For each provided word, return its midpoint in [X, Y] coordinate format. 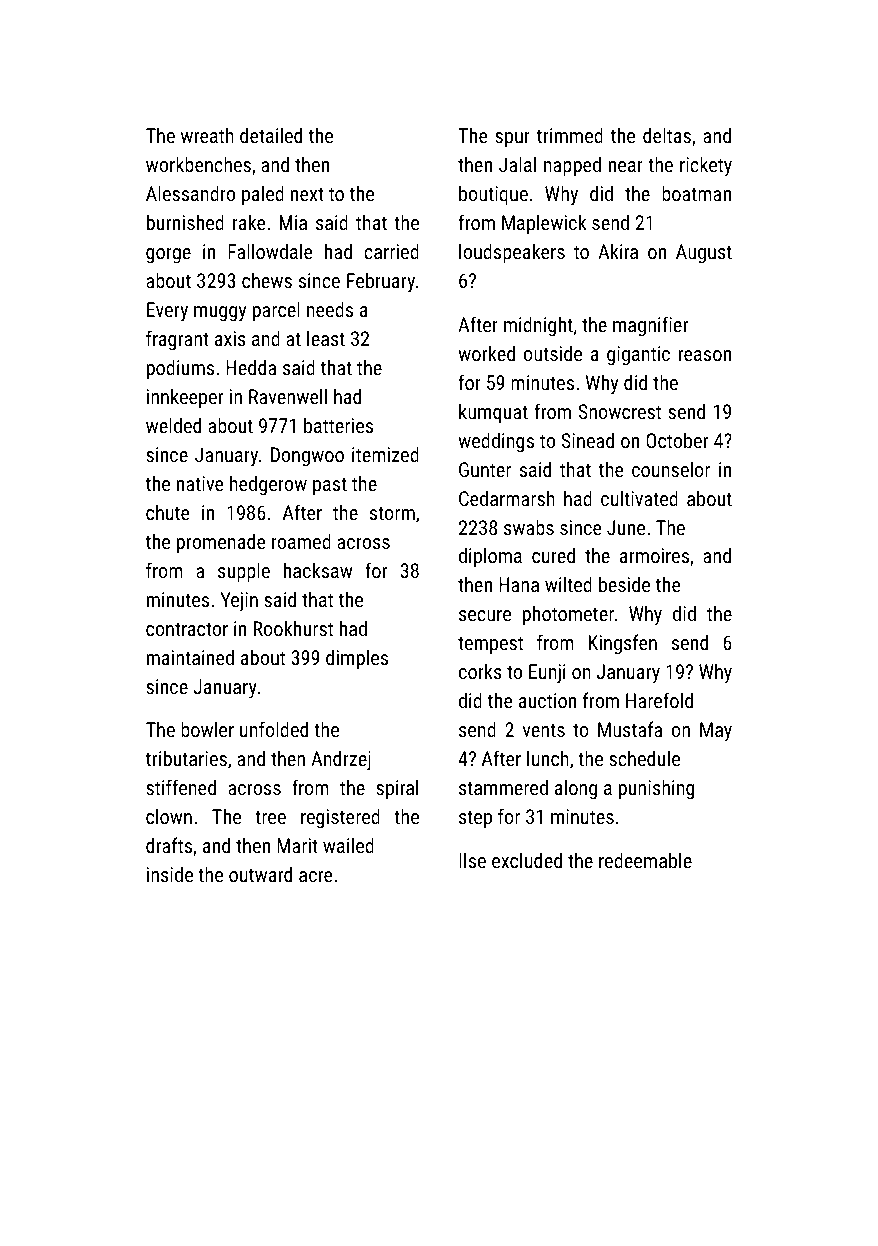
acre [316, 876]
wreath [207, 135]
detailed [271, 135]
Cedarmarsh [507, 498]
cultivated [639, 498]
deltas [667, 135]
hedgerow [268, 485]
